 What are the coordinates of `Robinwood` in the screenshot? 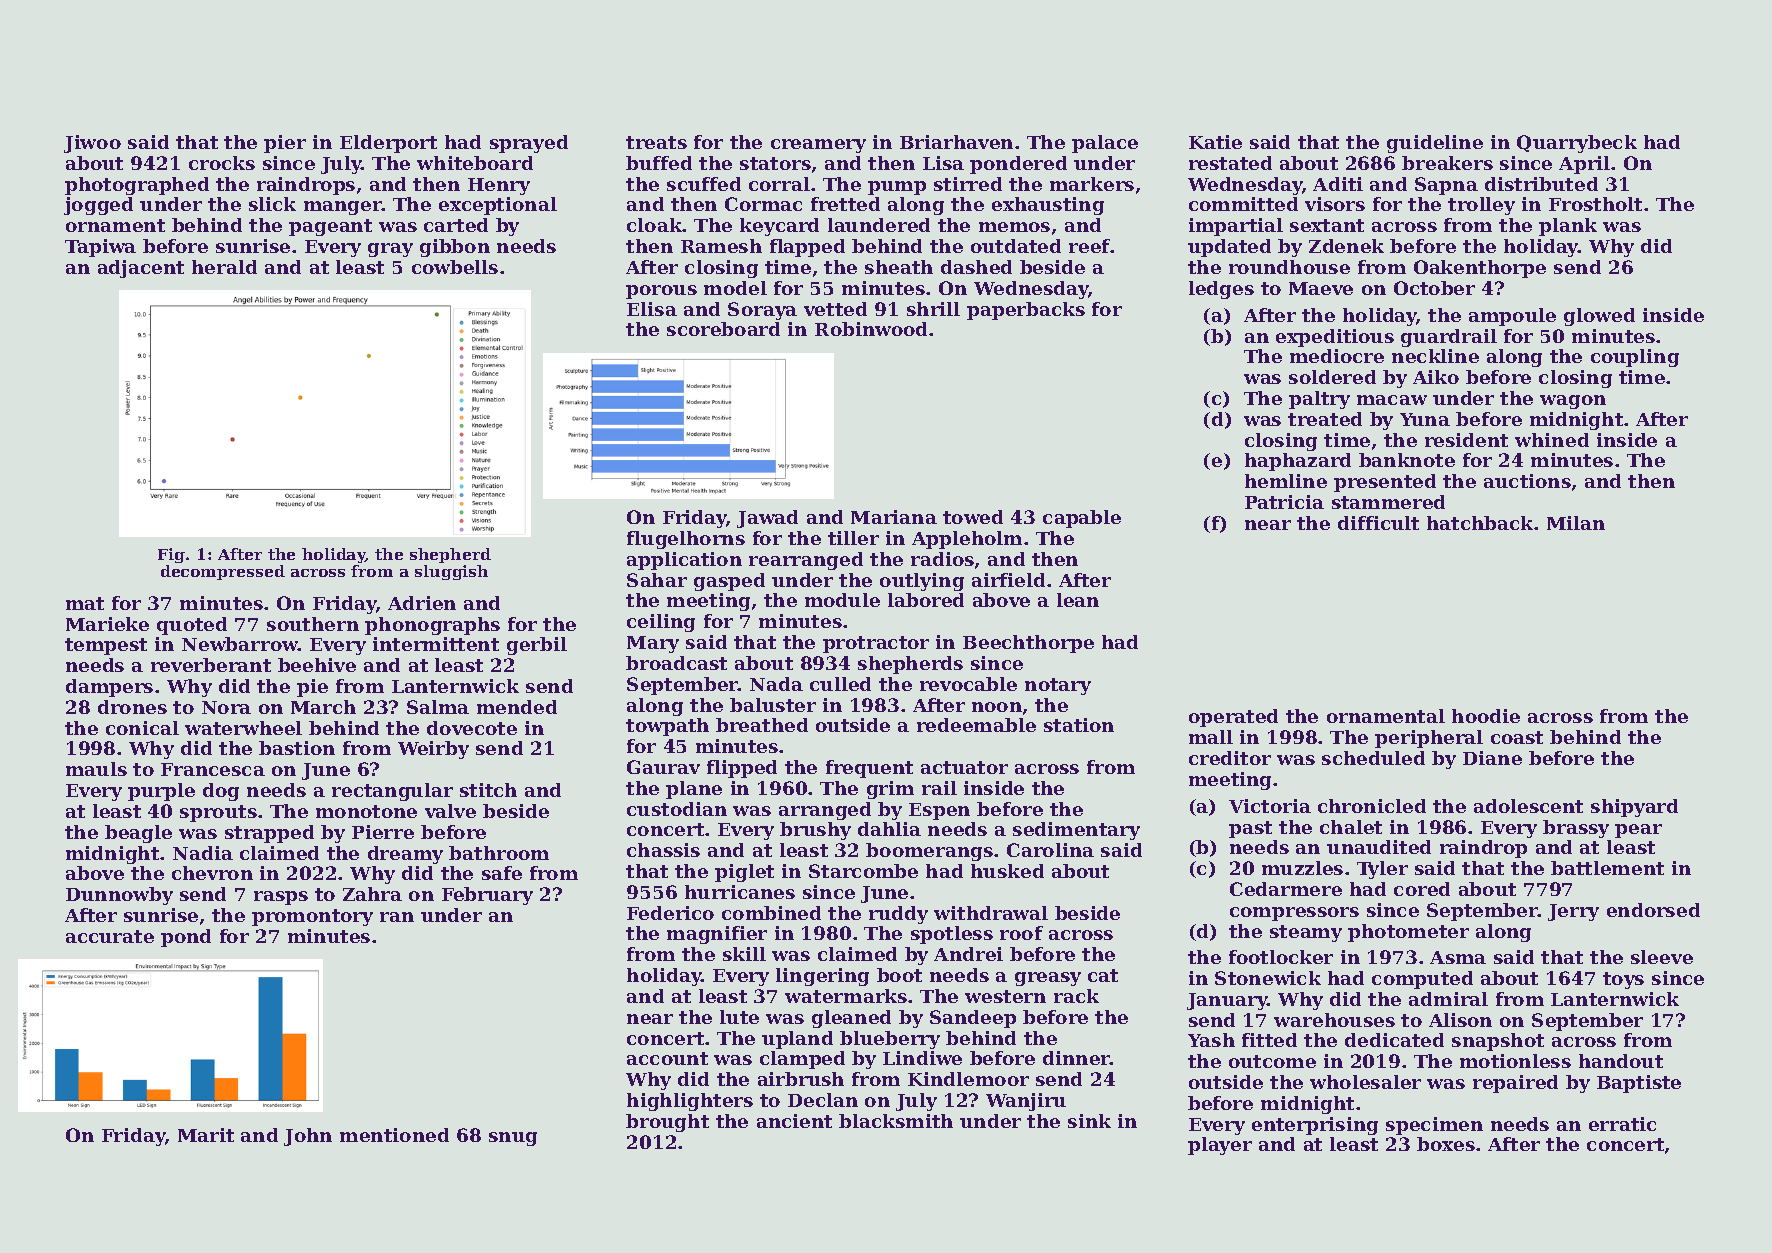 It's located at (871, 329).
